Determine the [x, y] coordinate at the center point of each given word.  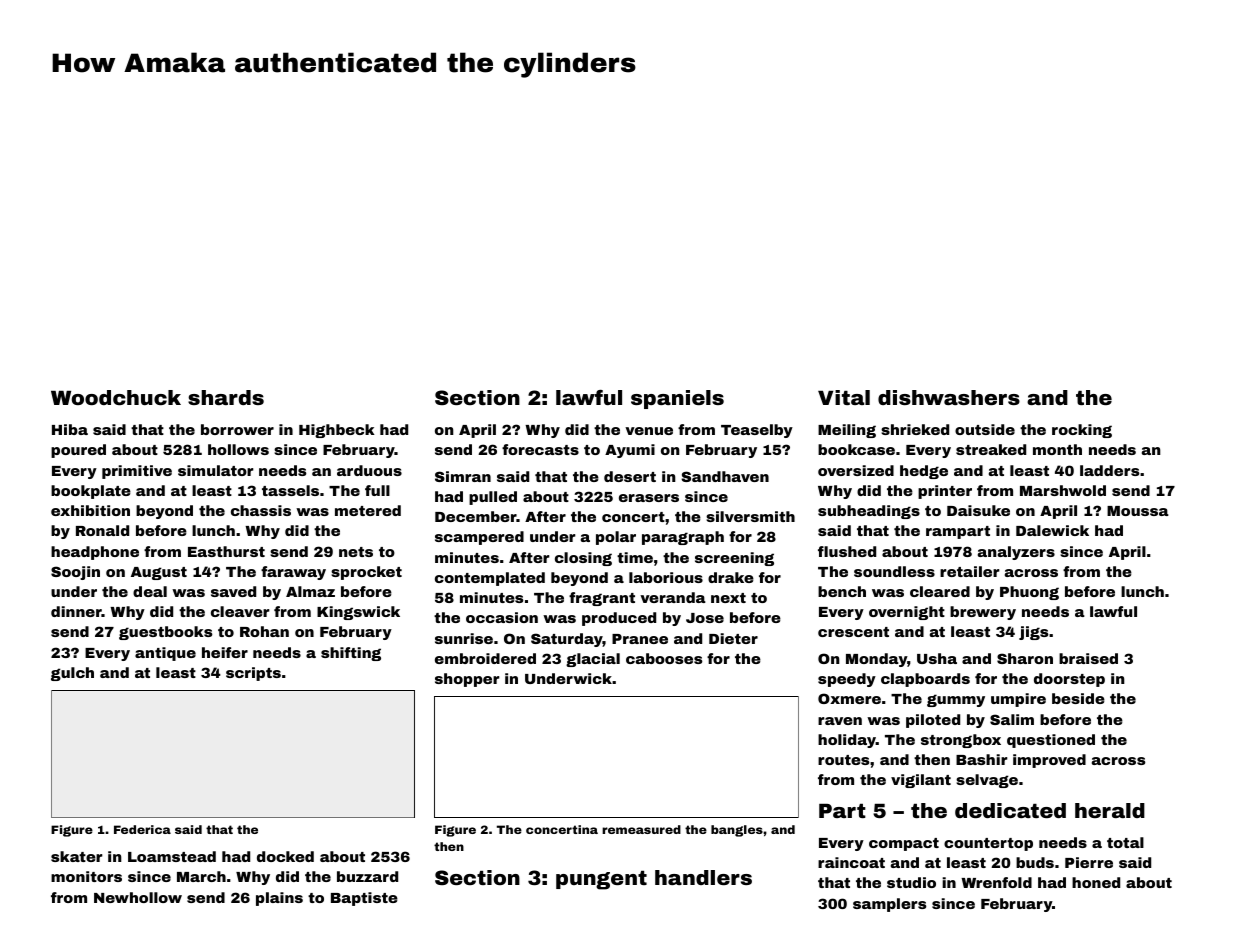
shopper [467, 680]
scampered [479, 538]
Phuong [1029, 593]
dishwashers [949, 397]
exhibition [90, 510]
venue [649, 431]
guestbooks [165, 633]
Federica [142, 829]
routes [843, 760]
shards [226, 397]
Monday [876, 660]
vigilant [921, 781]
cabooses [664, 658]
